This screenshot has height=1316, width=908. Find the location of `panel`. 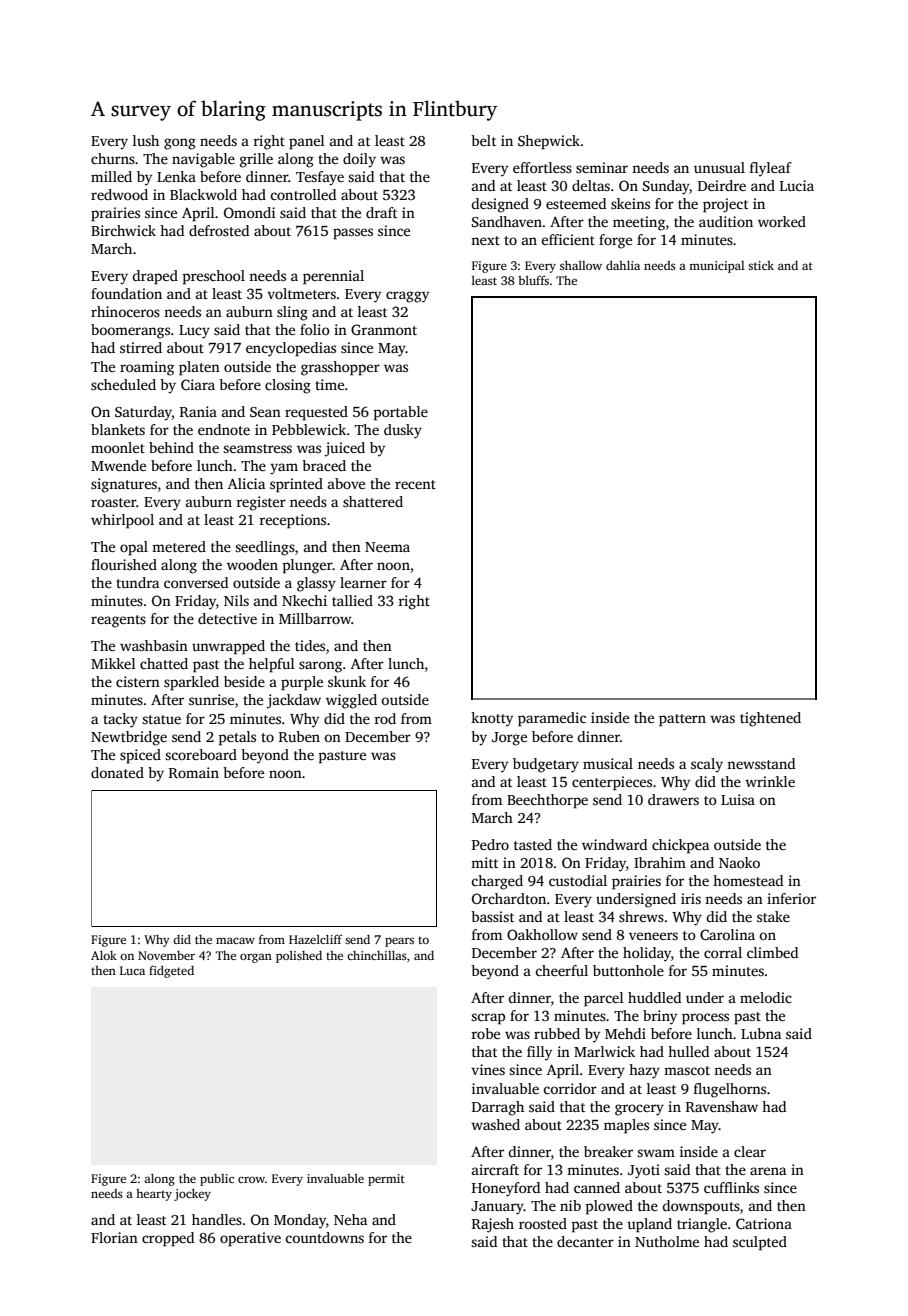

panel is located at coordinates (307, 142).
